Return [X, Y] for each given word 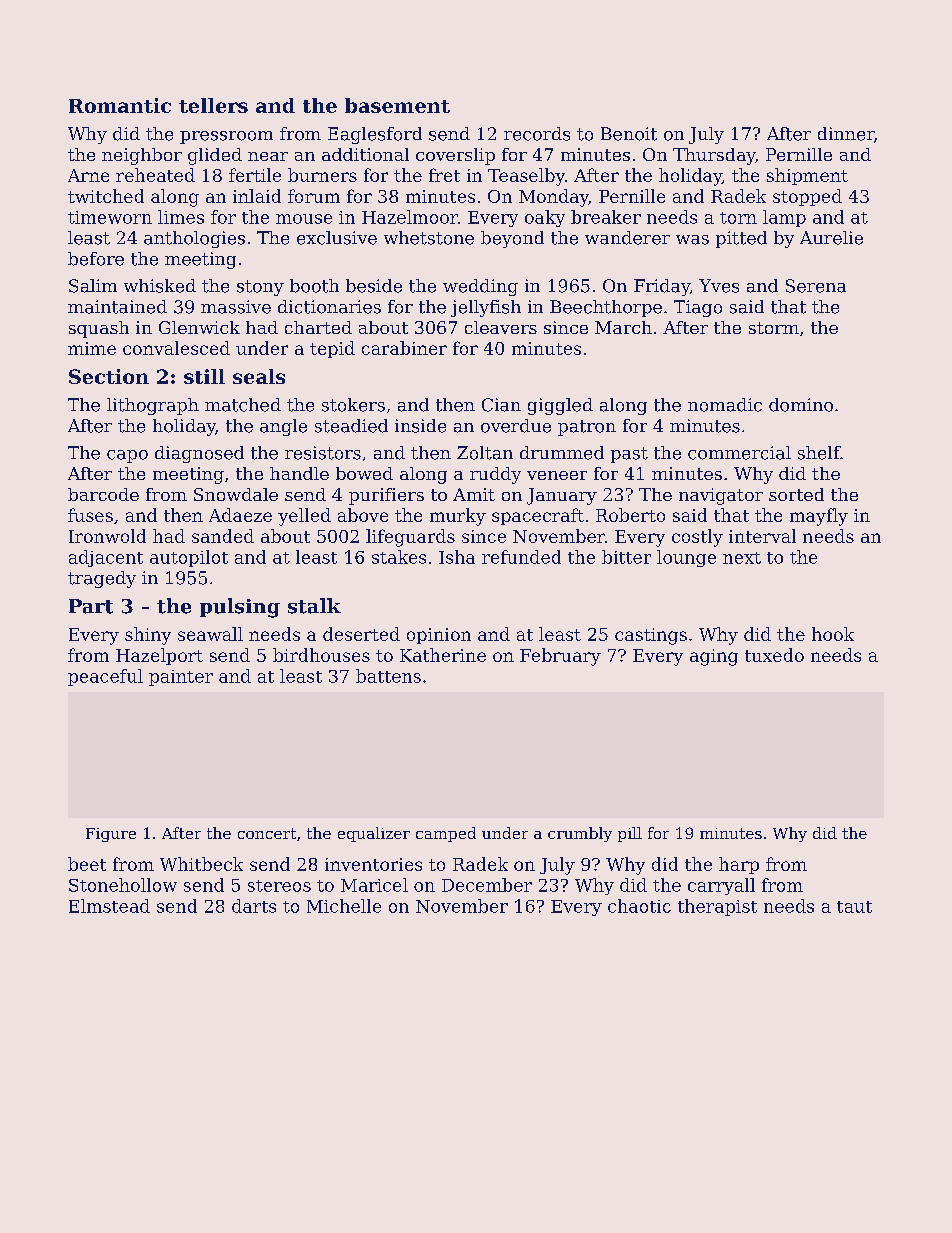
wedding [480, 287]
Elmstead [109, 906]
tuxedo [774, 655]
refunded [521, 557]
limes [181, 217]
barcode [103, 494]
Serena [816, 286]
